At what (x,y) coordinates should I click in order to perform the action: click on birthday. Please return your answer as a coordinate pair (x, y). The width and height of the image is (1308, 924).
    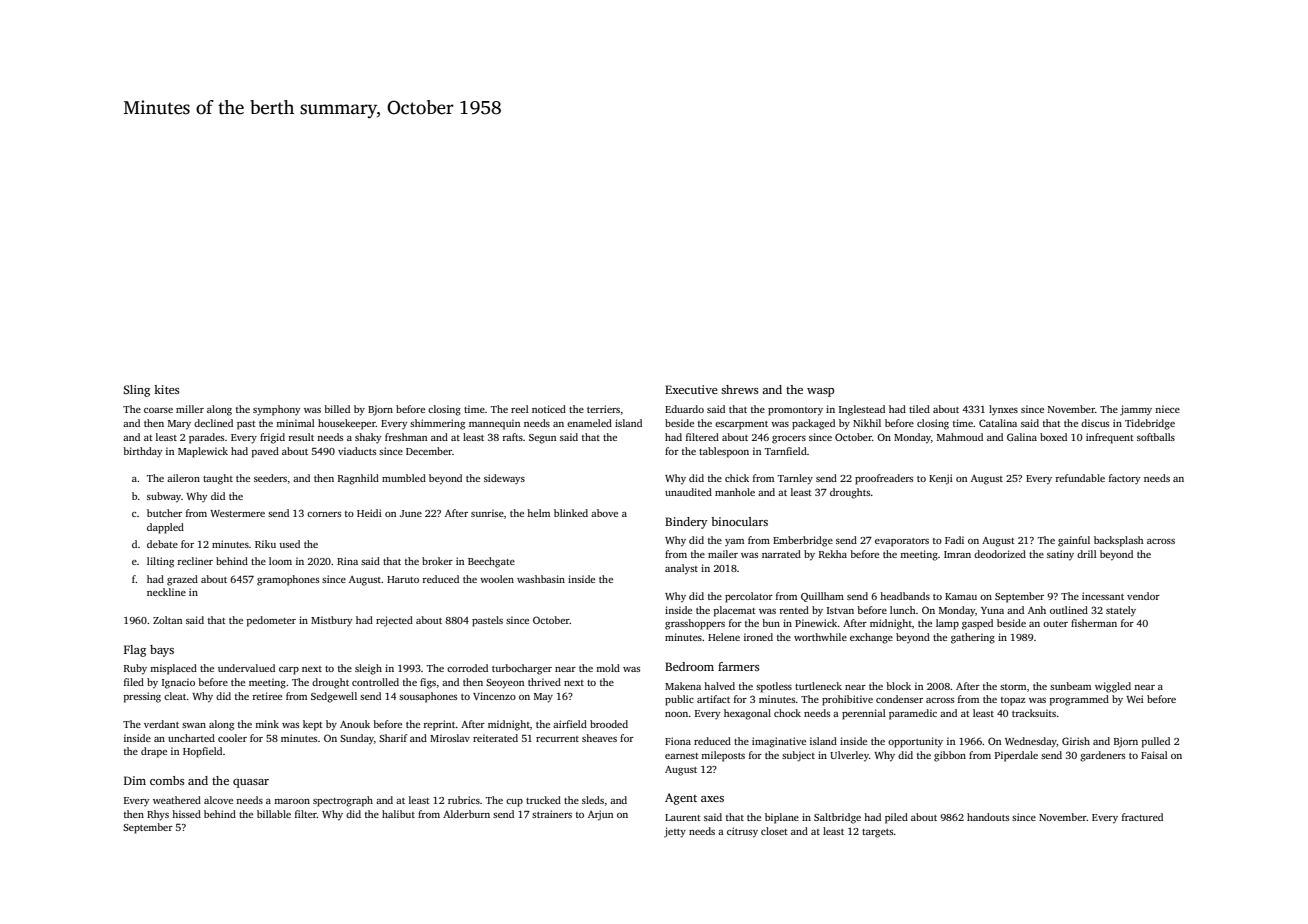
    Looking at the image, I should click on (142, 452).
